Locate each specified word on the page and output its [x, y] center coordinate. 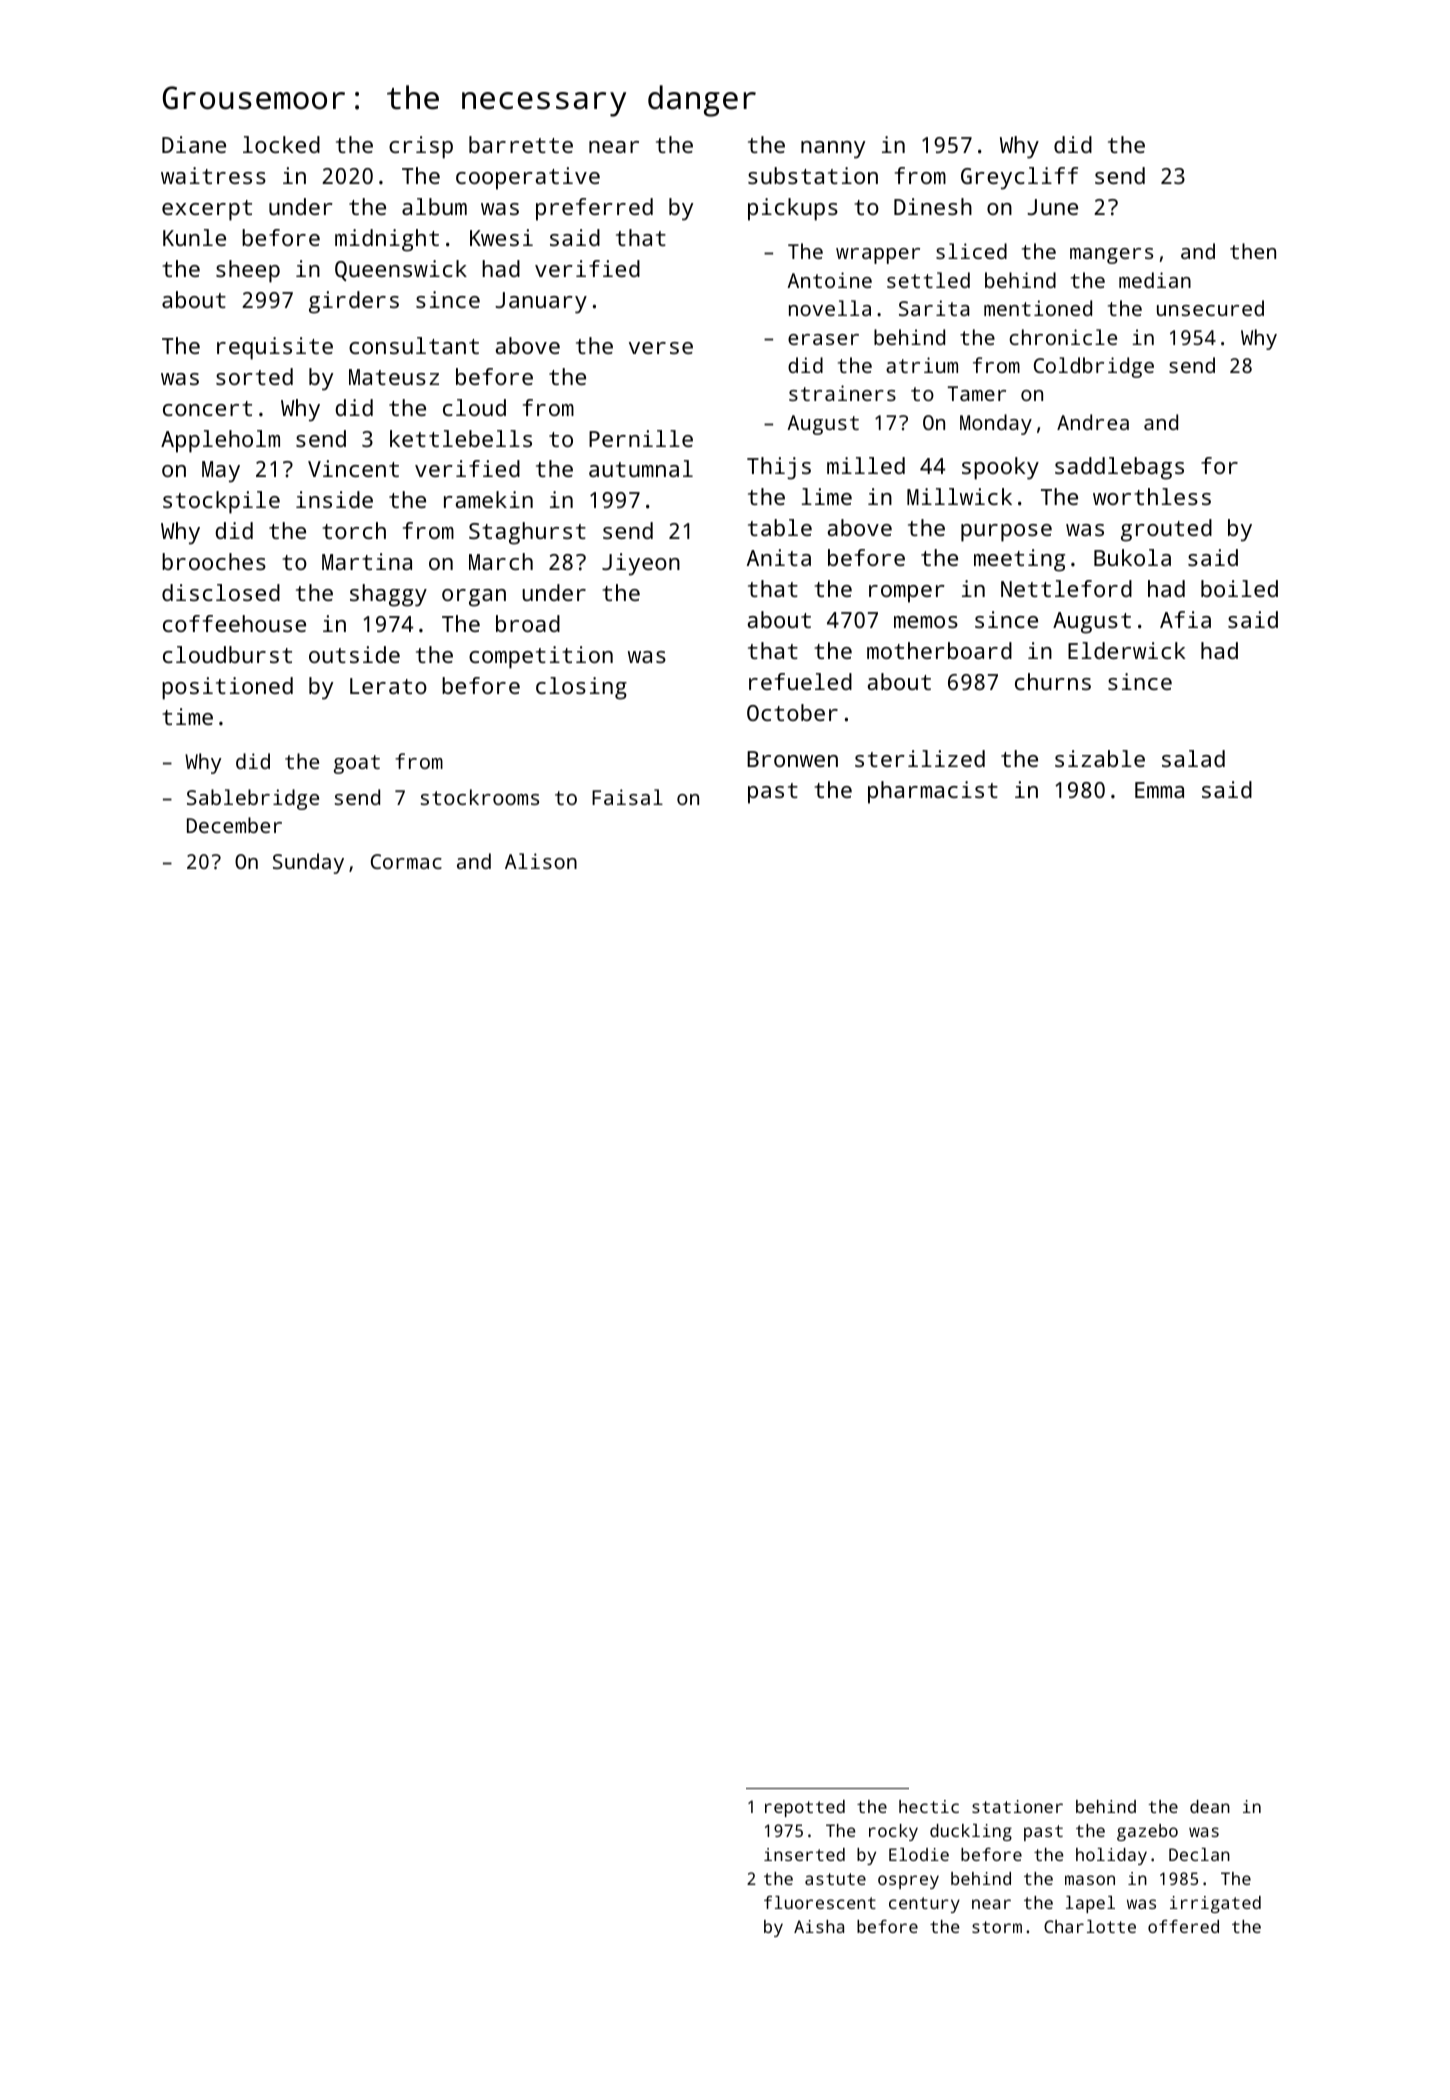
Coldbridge [1094, 367]
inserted [804, 1854]
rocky [893, 1832]
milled [866, 465]
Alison [541, 861]
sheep [248, 271]
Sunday [308, 863]
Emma [1159, 790]
